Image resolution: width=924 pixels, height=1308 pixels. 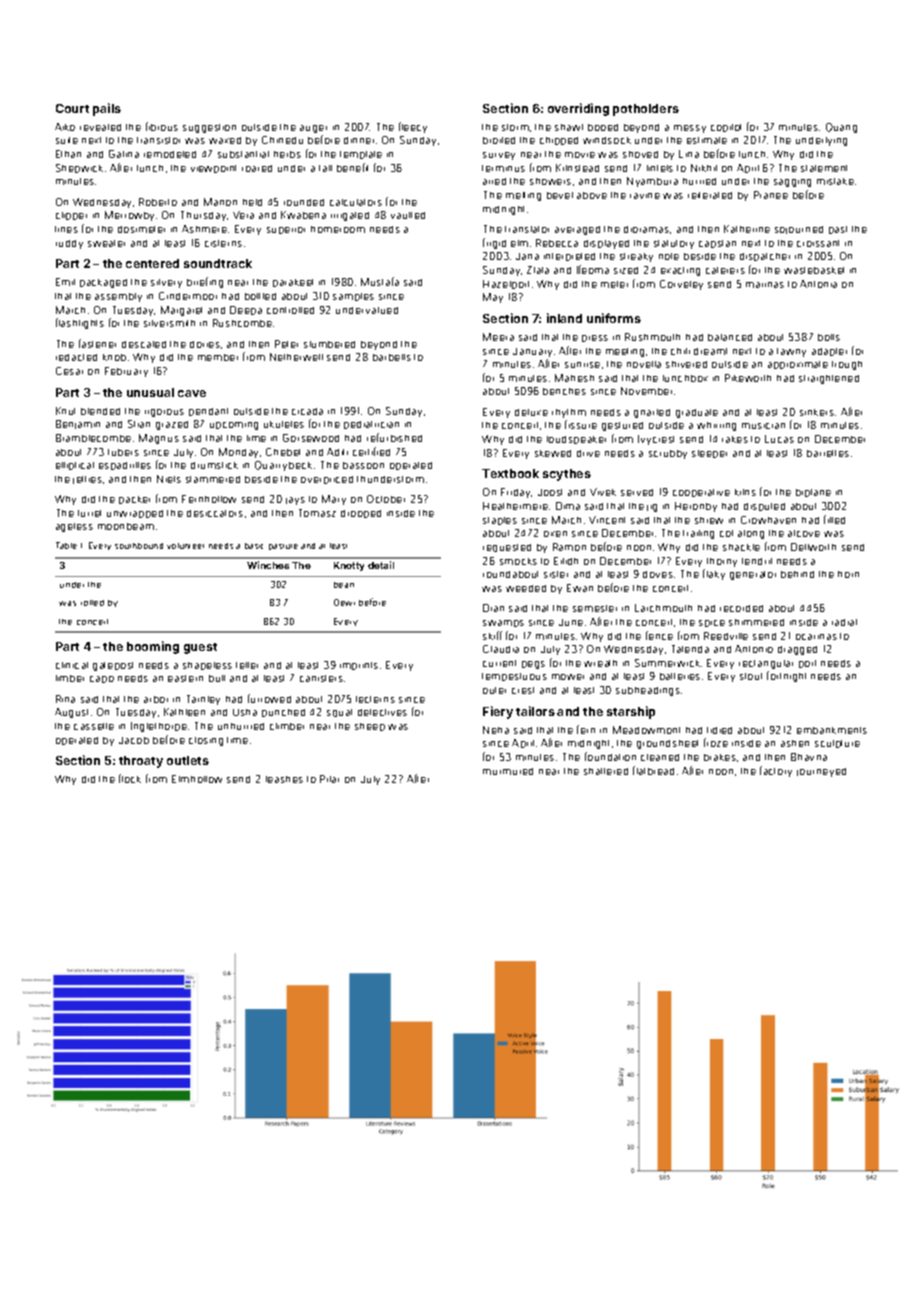 What do you see at coordinates (646, 110) in the screenshot?
I see `potholders` at bounding box center [646, 110].
